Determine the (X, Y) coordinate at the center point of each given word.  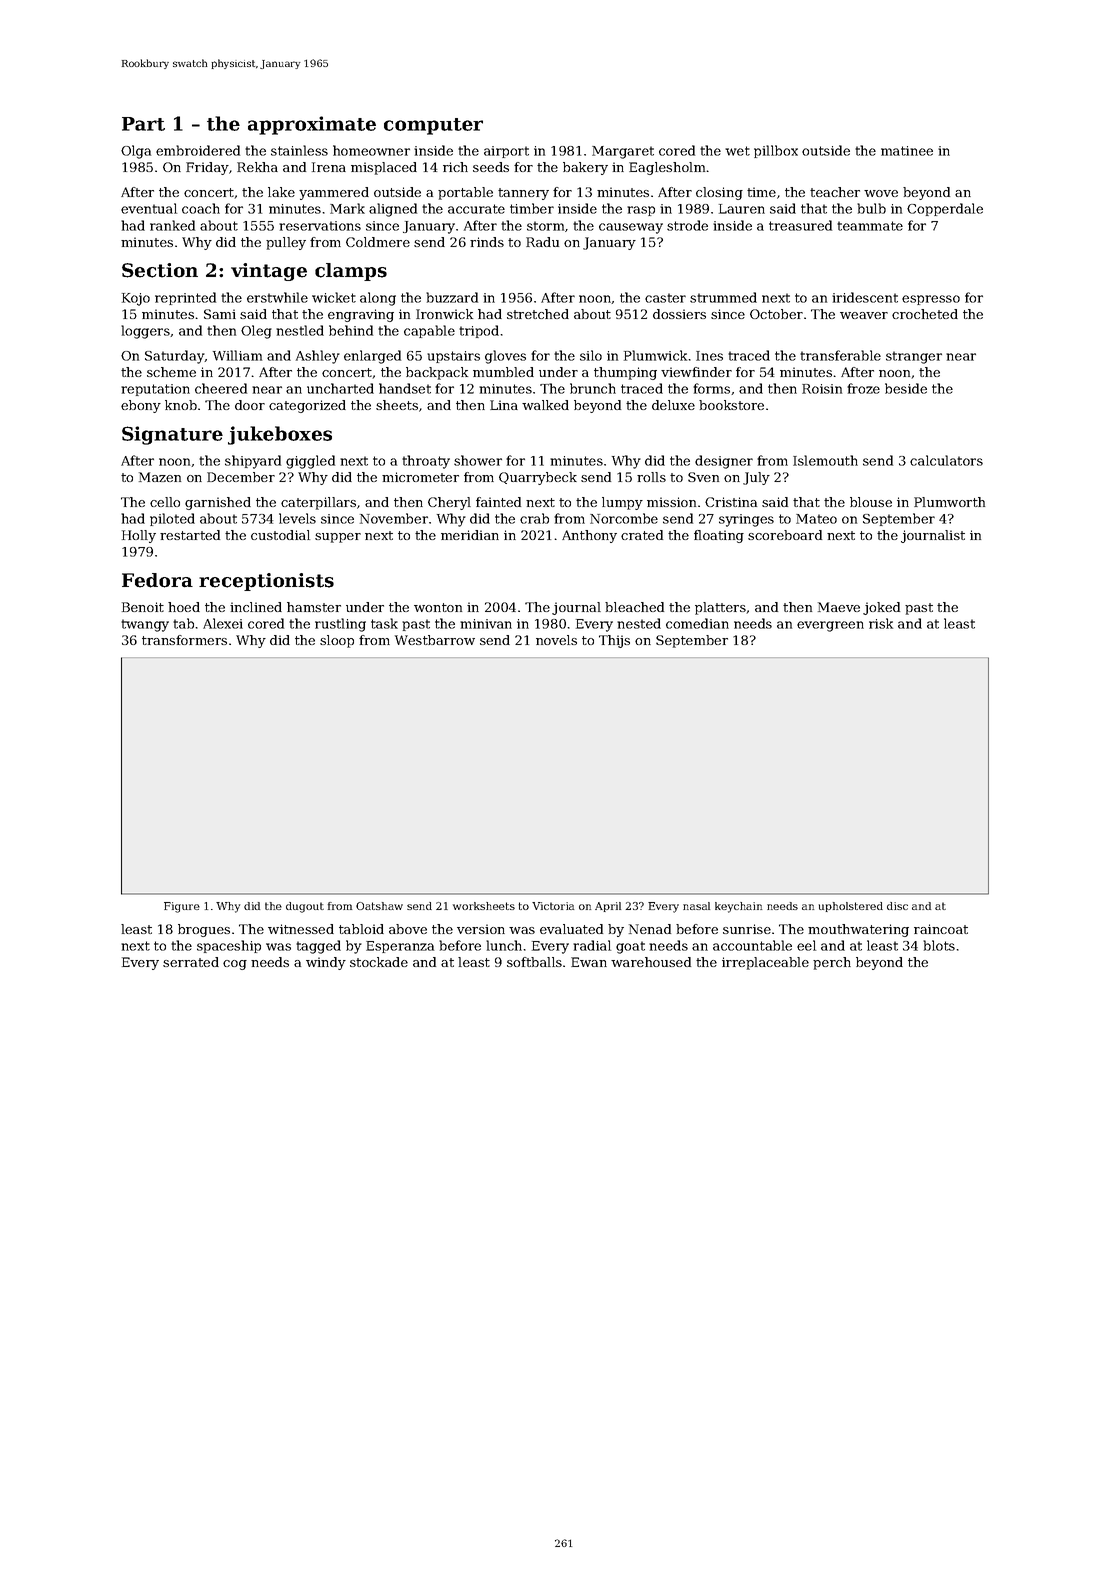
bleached (634, 607)
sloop (337, 641)
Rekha (257, 167)
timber (532, 208)
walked (545, 405)
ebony (141, 406)
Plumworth (949, 502)
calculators (946, 460)
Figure (182, 907)
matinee (907, 151)
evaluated (571, 929)
